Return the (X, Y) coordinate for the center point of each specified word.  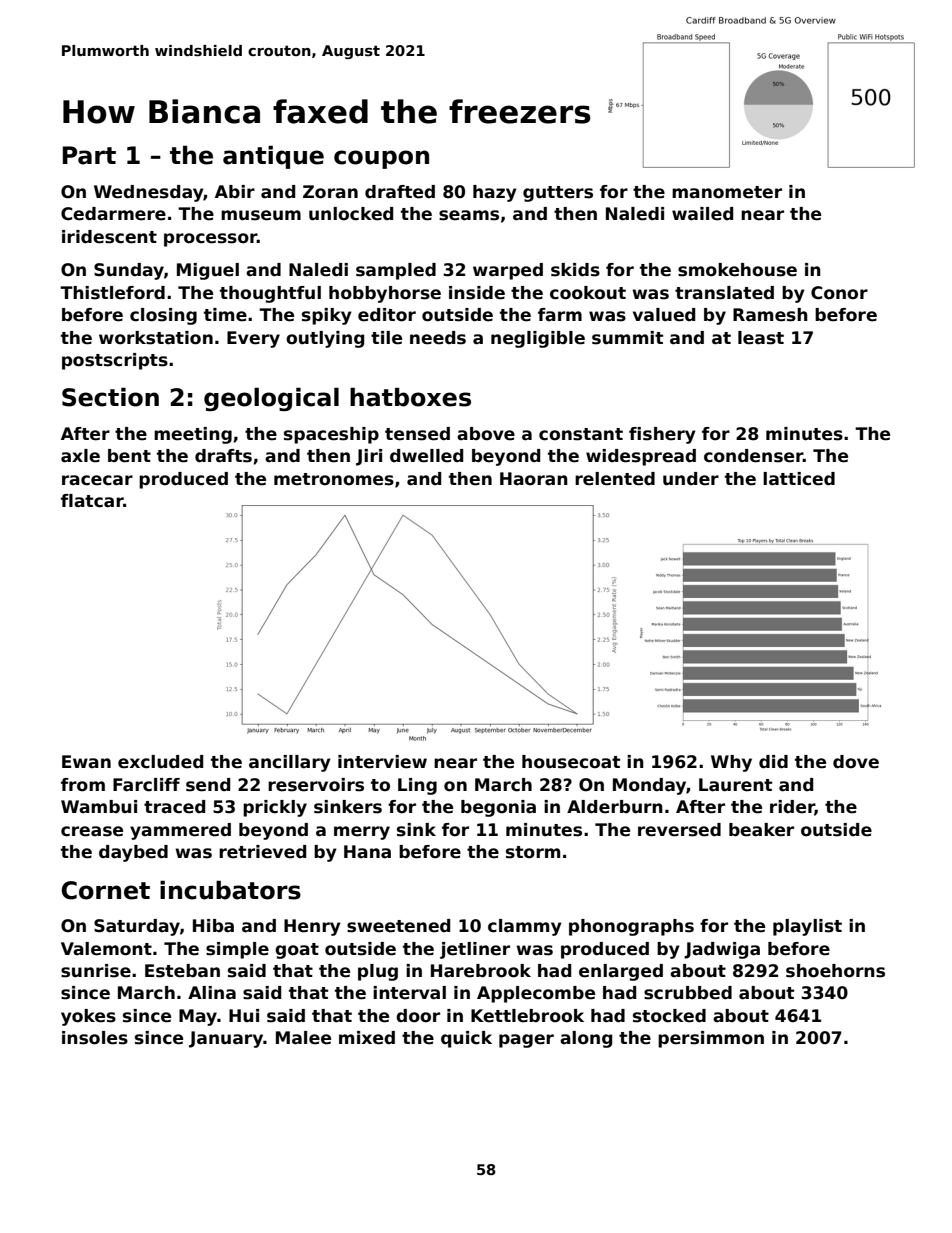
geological (271, 399)
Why (731, 763)
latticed (799, 479)
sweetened (398, 926)
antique (273, 157)
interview (382, 762)
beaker (761, 830)
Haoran (534, 479)
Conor (839, 293)
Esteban (182, 971)
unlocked (351, 214)
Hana (367, 852)
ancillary (290, 763)
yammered (180, 831)
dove (856, 762)
